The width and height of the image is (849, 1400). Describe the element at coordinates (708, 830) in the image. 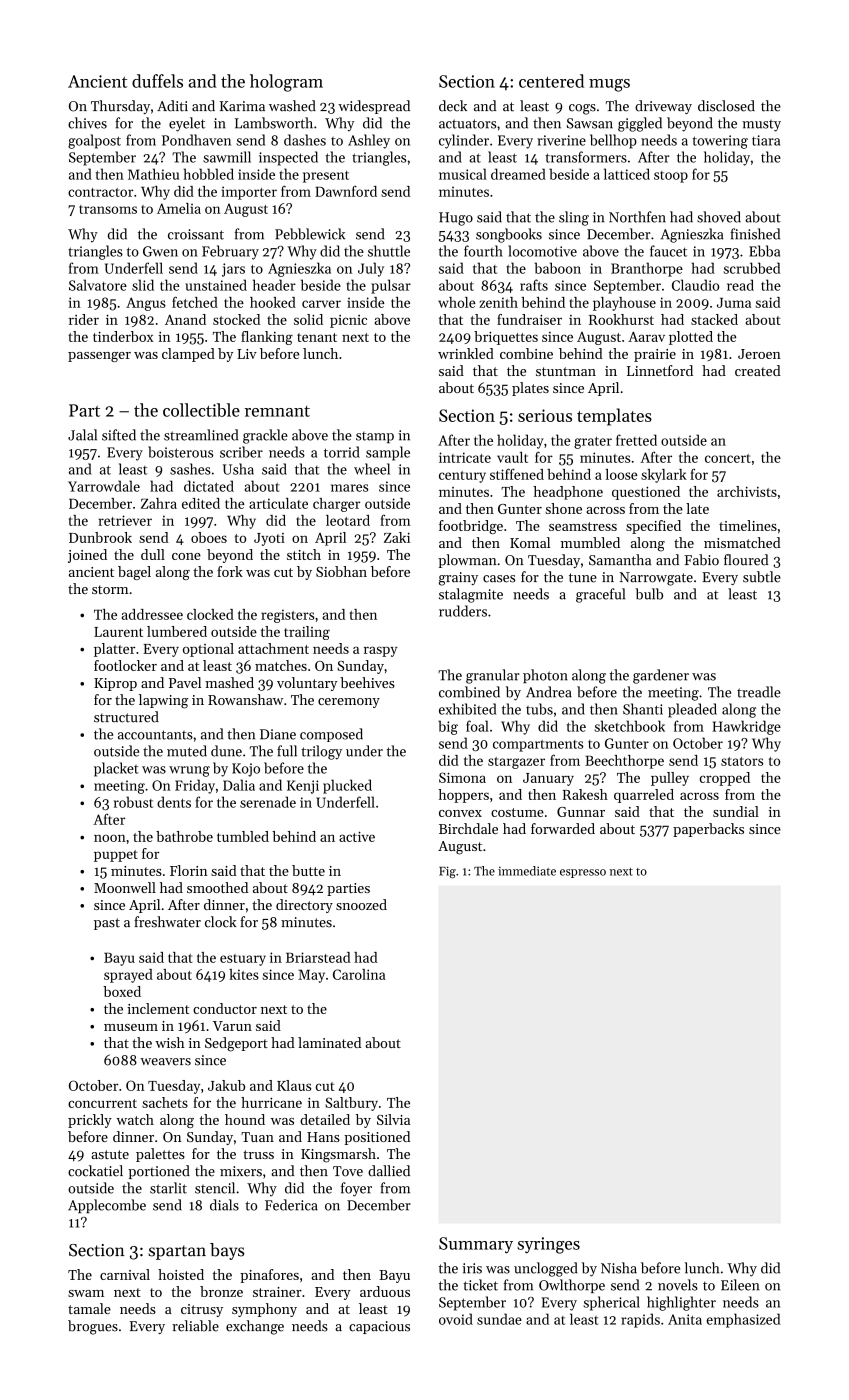

I see `paperbacks` at that location.
